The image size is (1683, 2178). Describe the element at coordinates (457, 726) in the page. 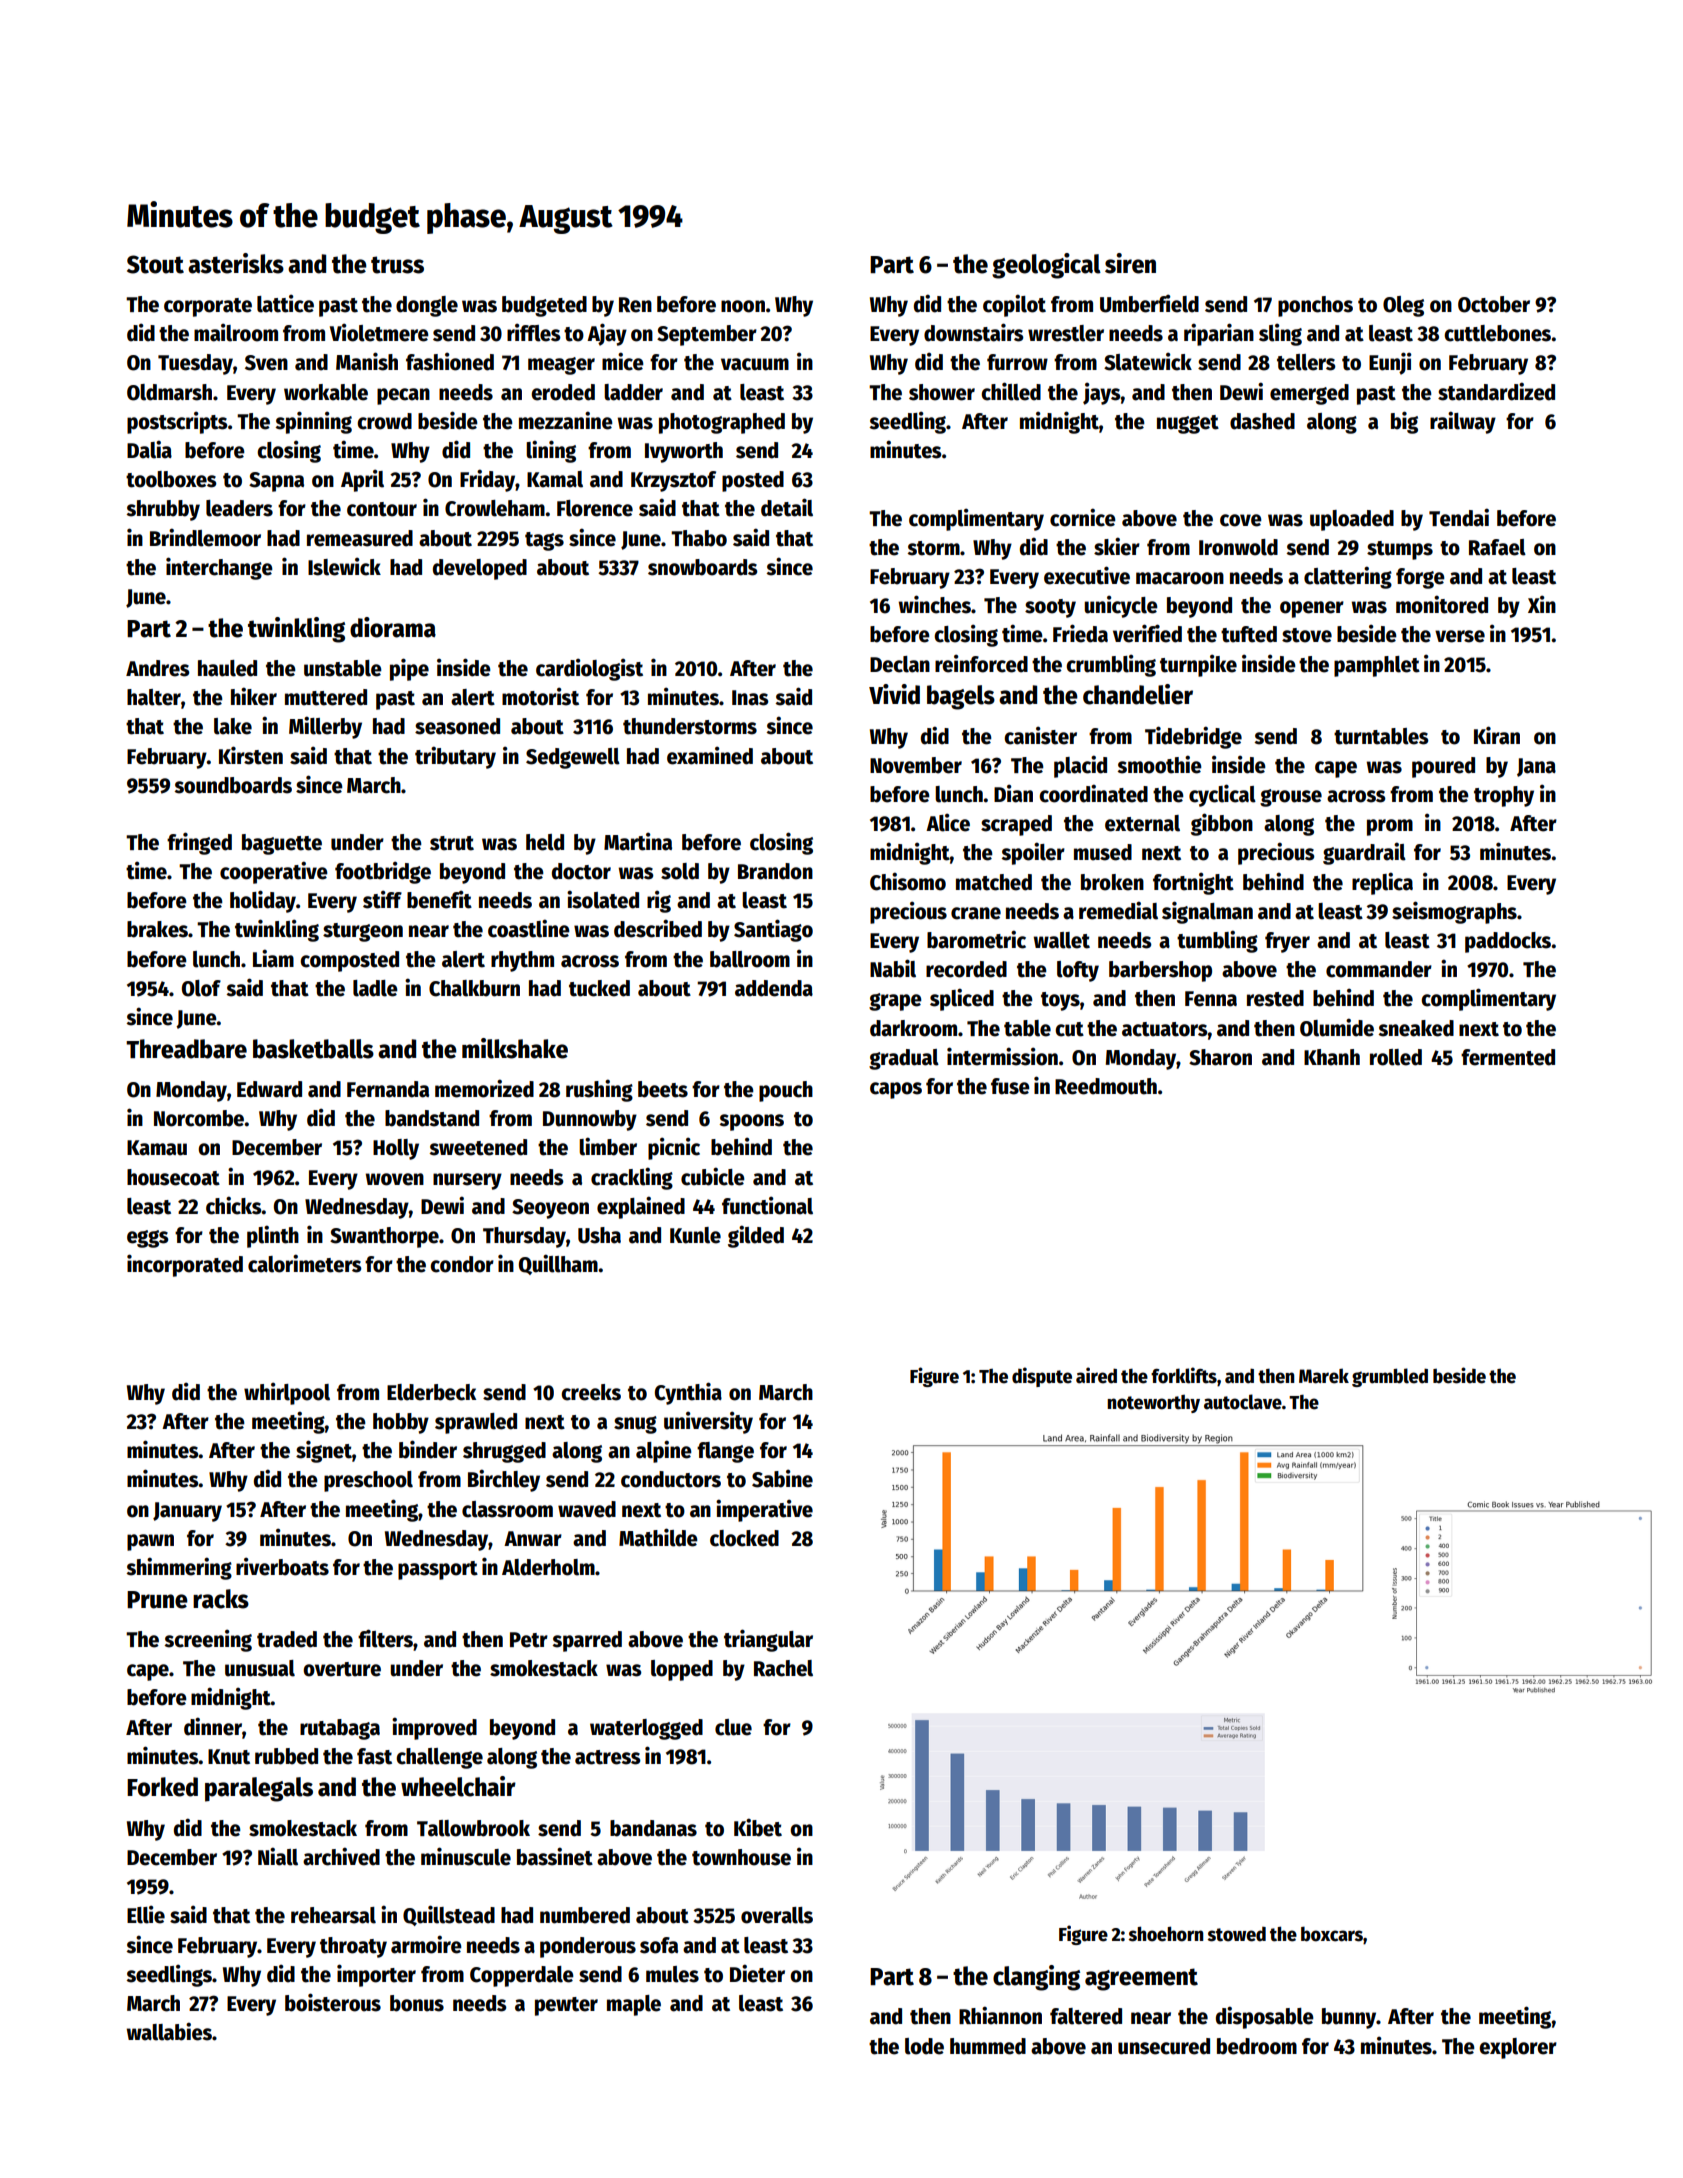

I see `seasoned` at that location.
